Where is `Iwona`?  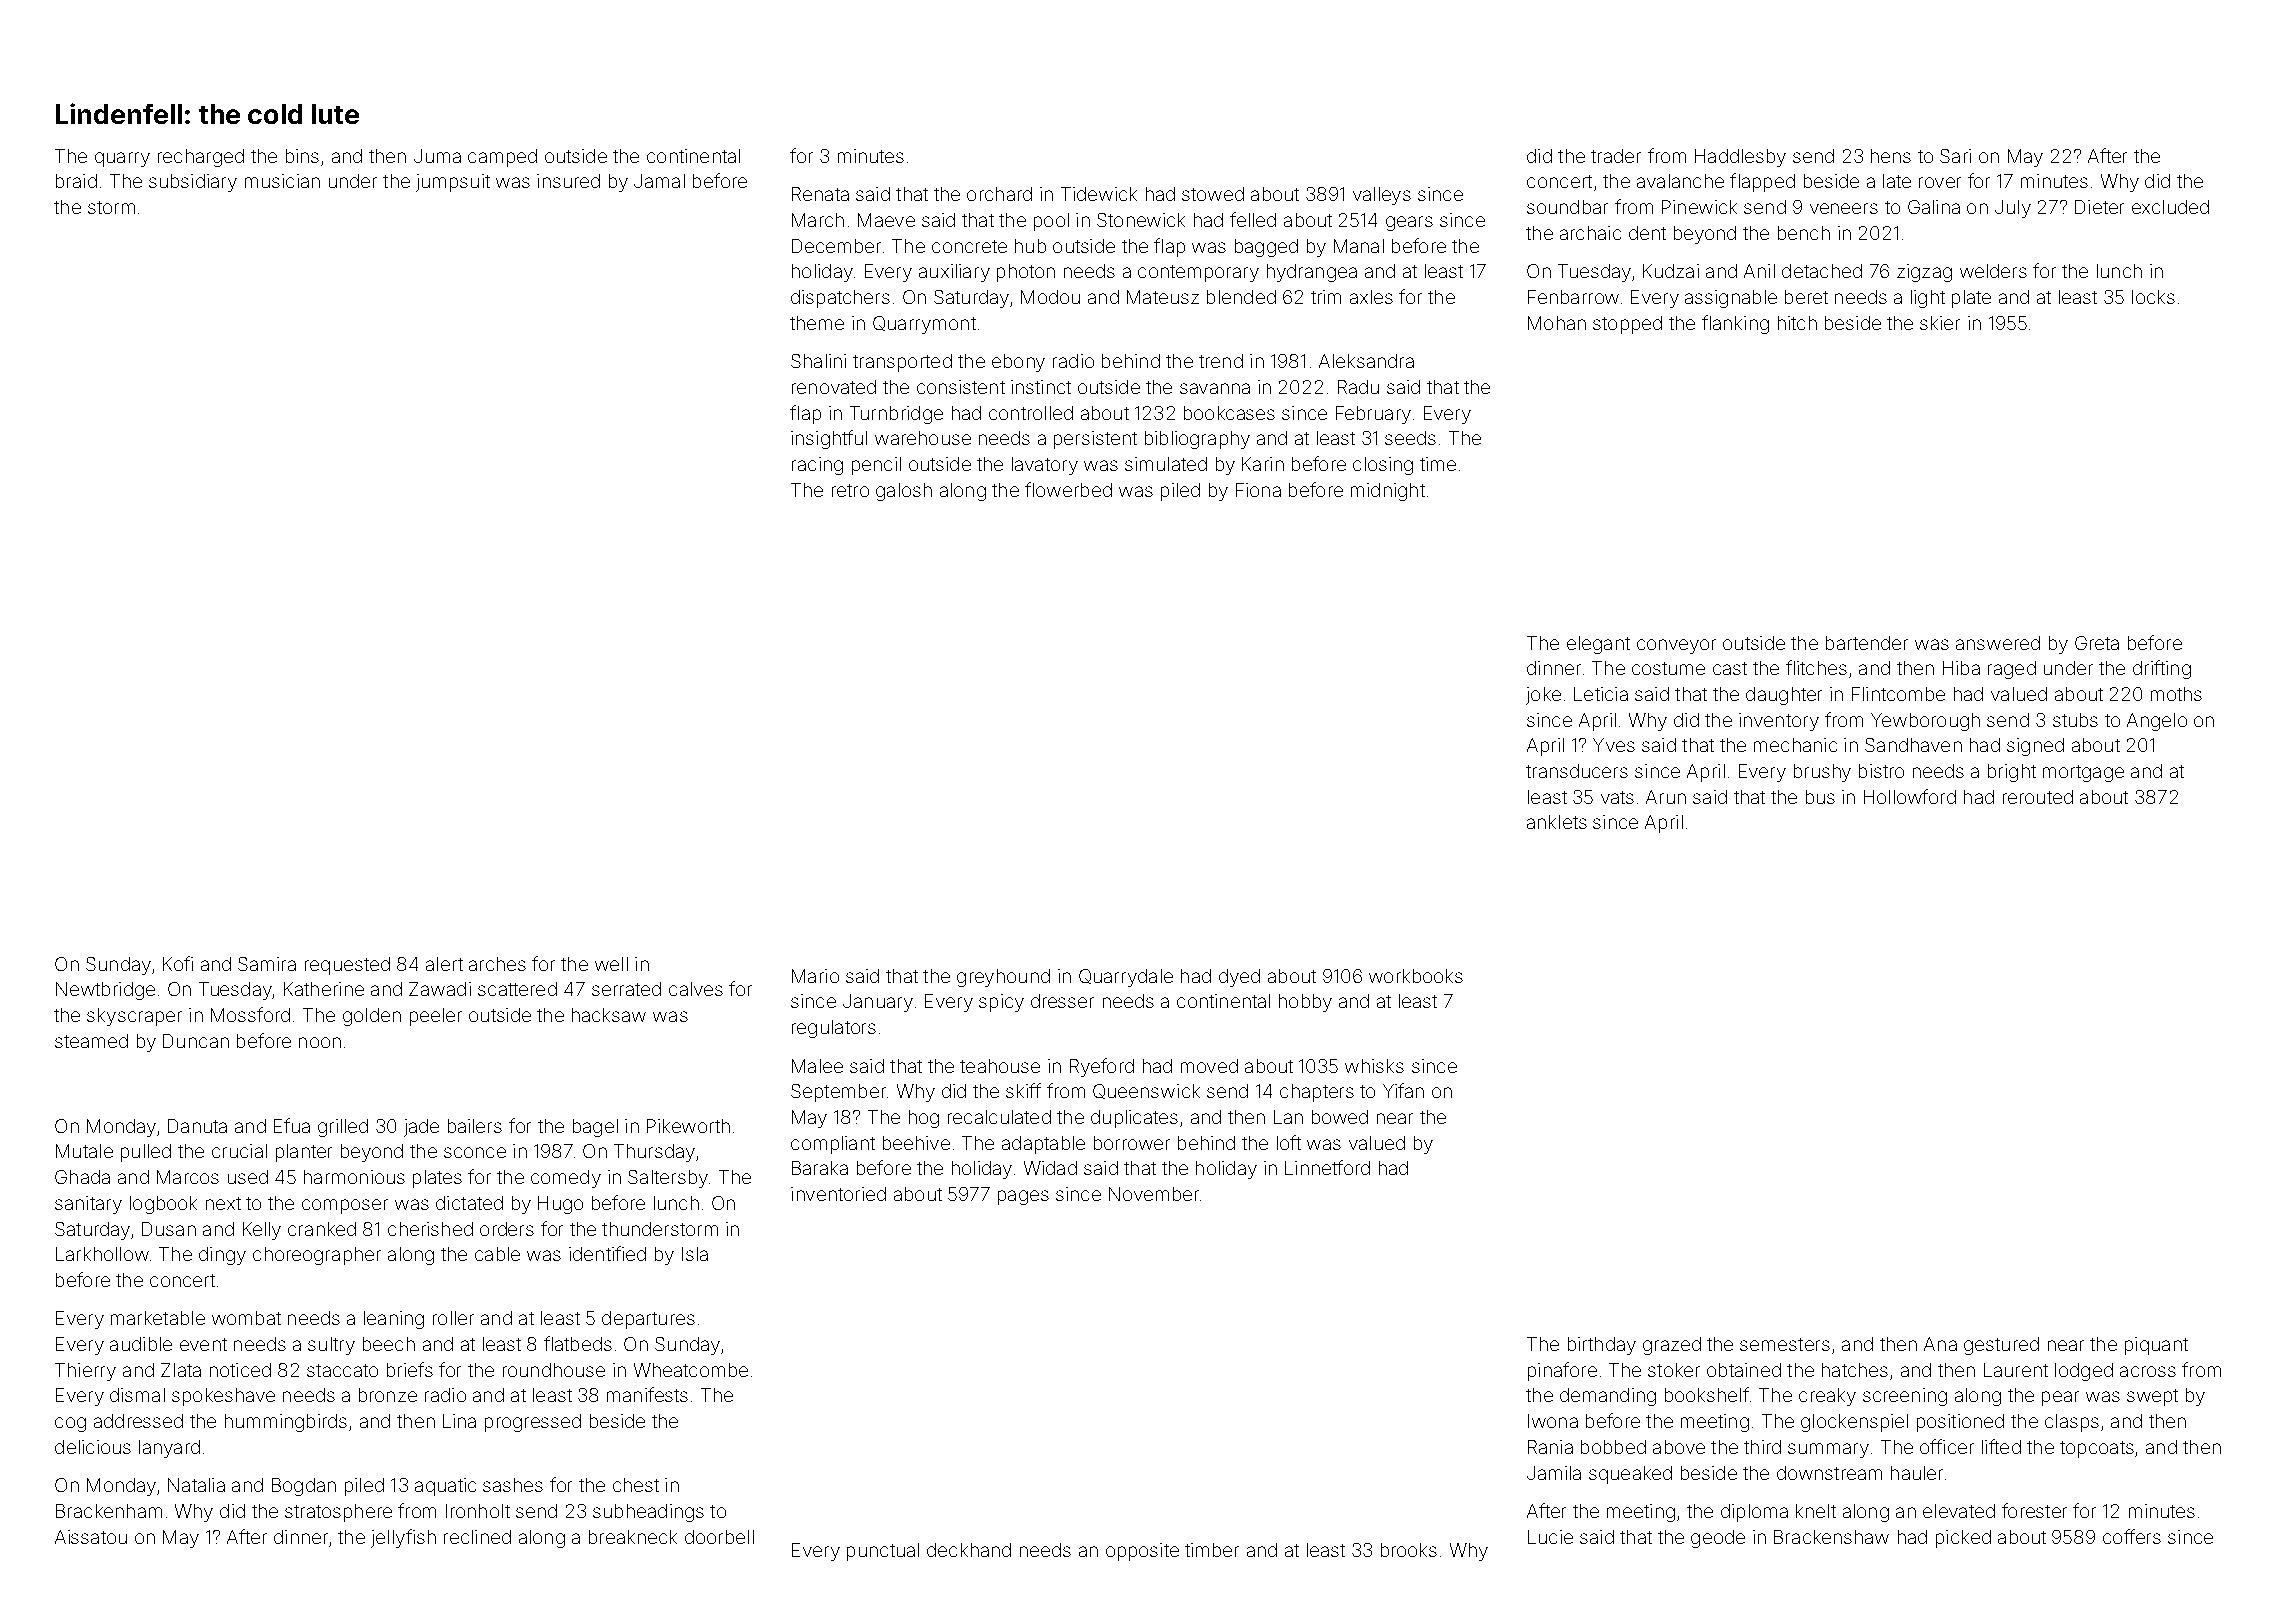
Iwona is located at coordinates (1553, 1421).
